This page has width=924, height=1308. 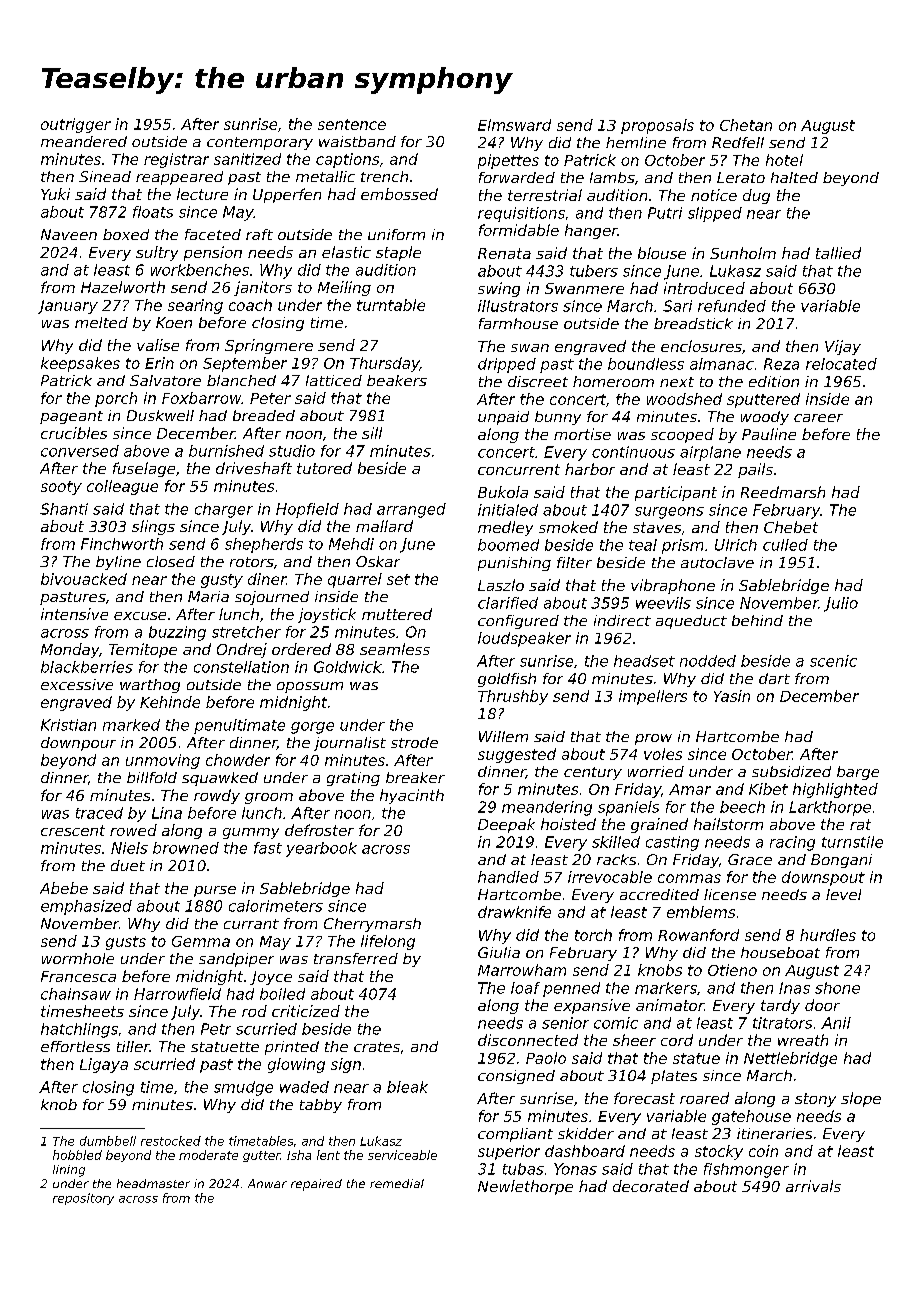 I want to click on Julio, so click(x=841, y=604).
